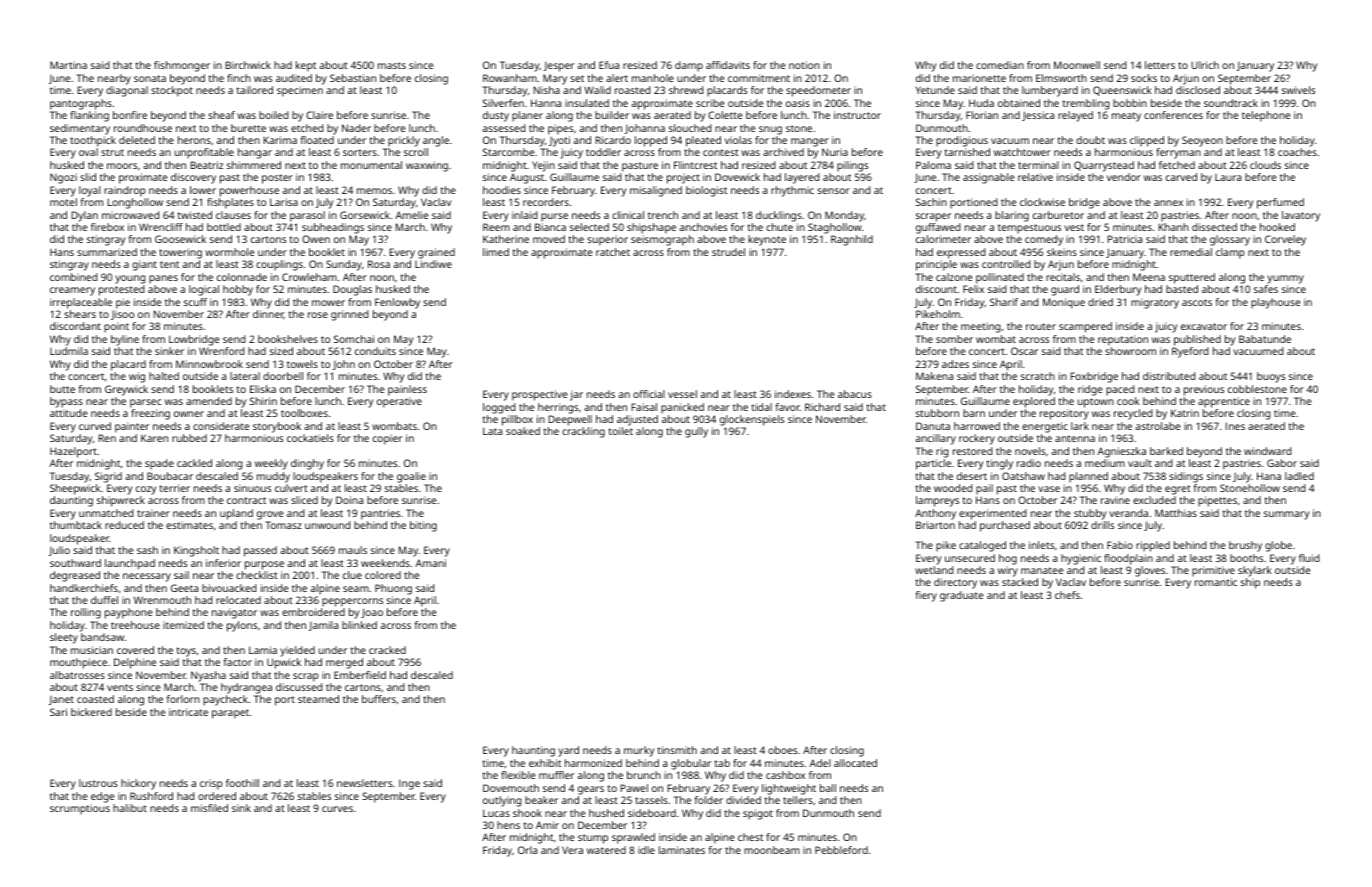  Describe the element at coordinates (1061, 78) in the page. I see `Elmsworth` at that location.
